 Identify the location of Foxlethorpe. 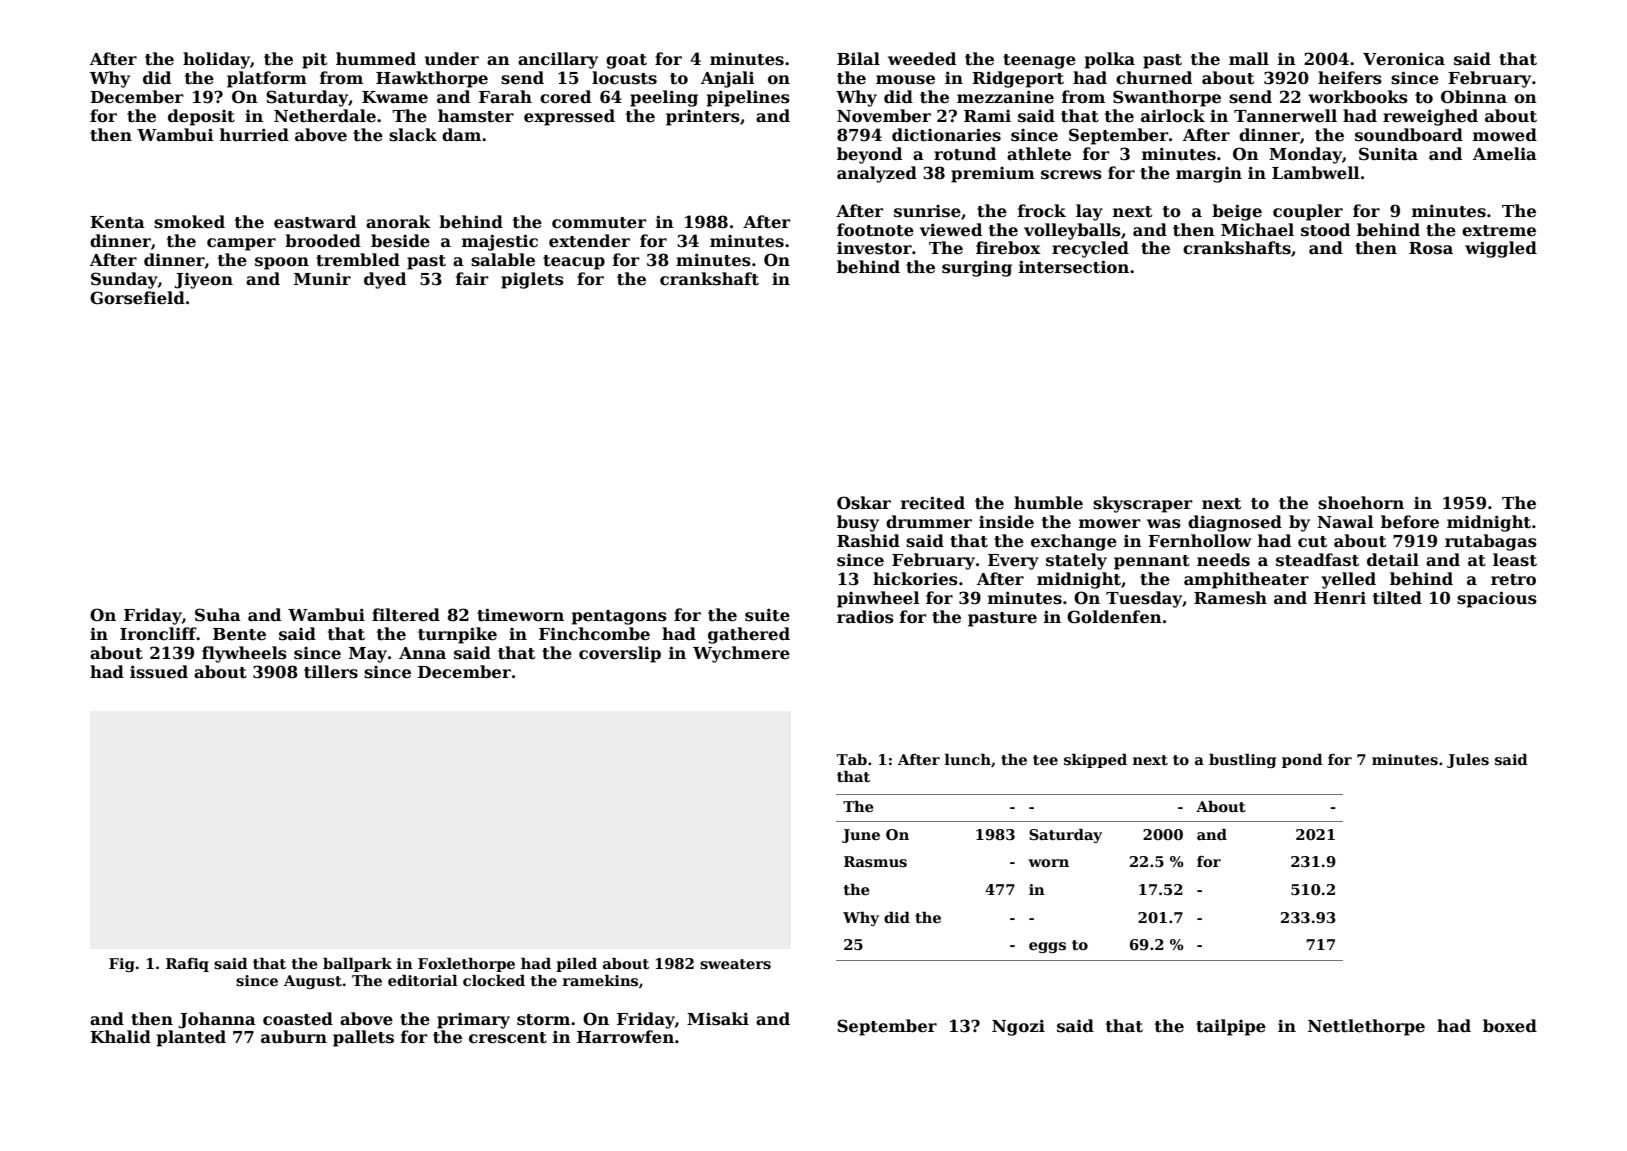
(466, 965).
